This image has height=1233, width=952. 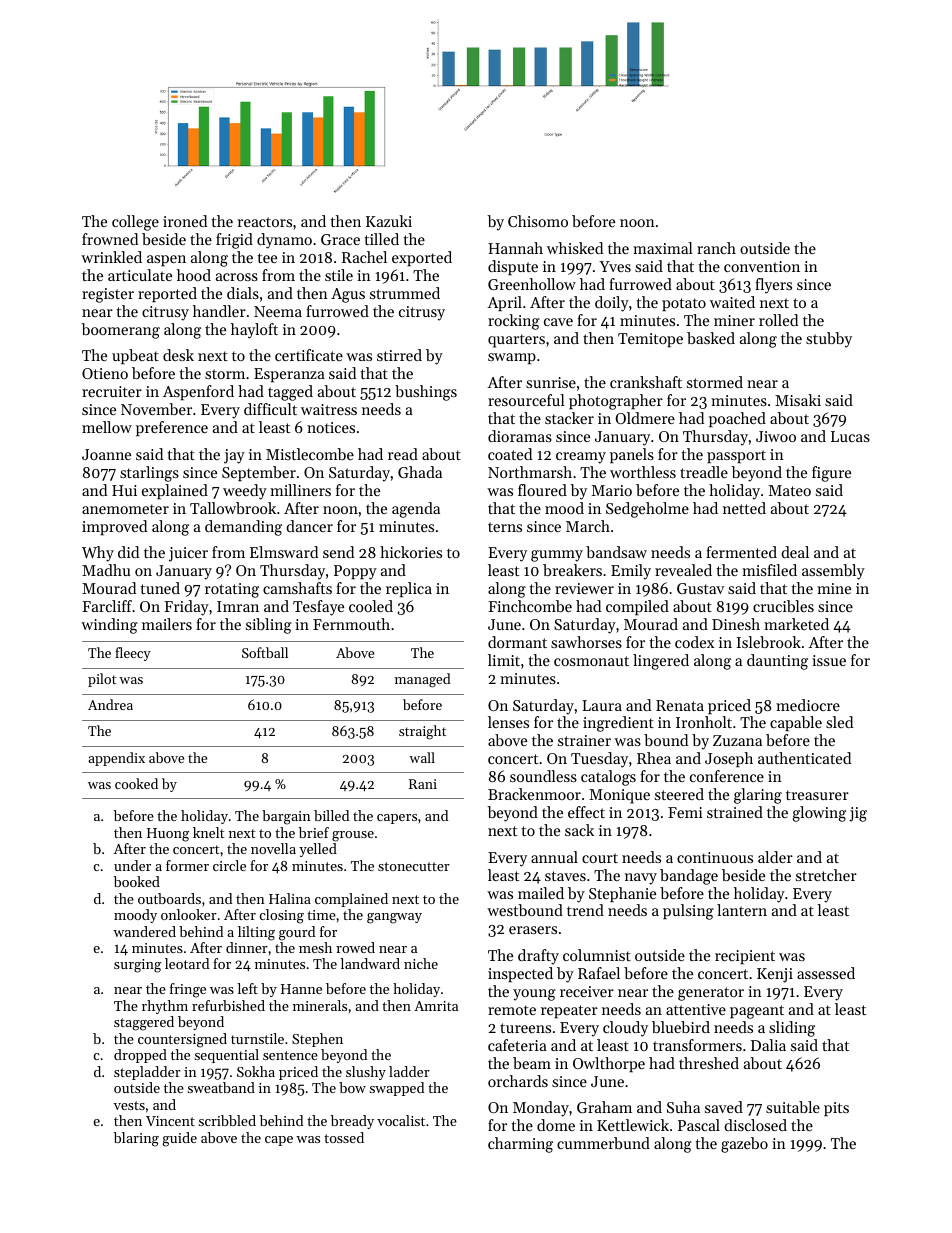 What do you see at coordinates (179, 1139) in the image?
I see `guide` at bounding box center [179, 1139].
